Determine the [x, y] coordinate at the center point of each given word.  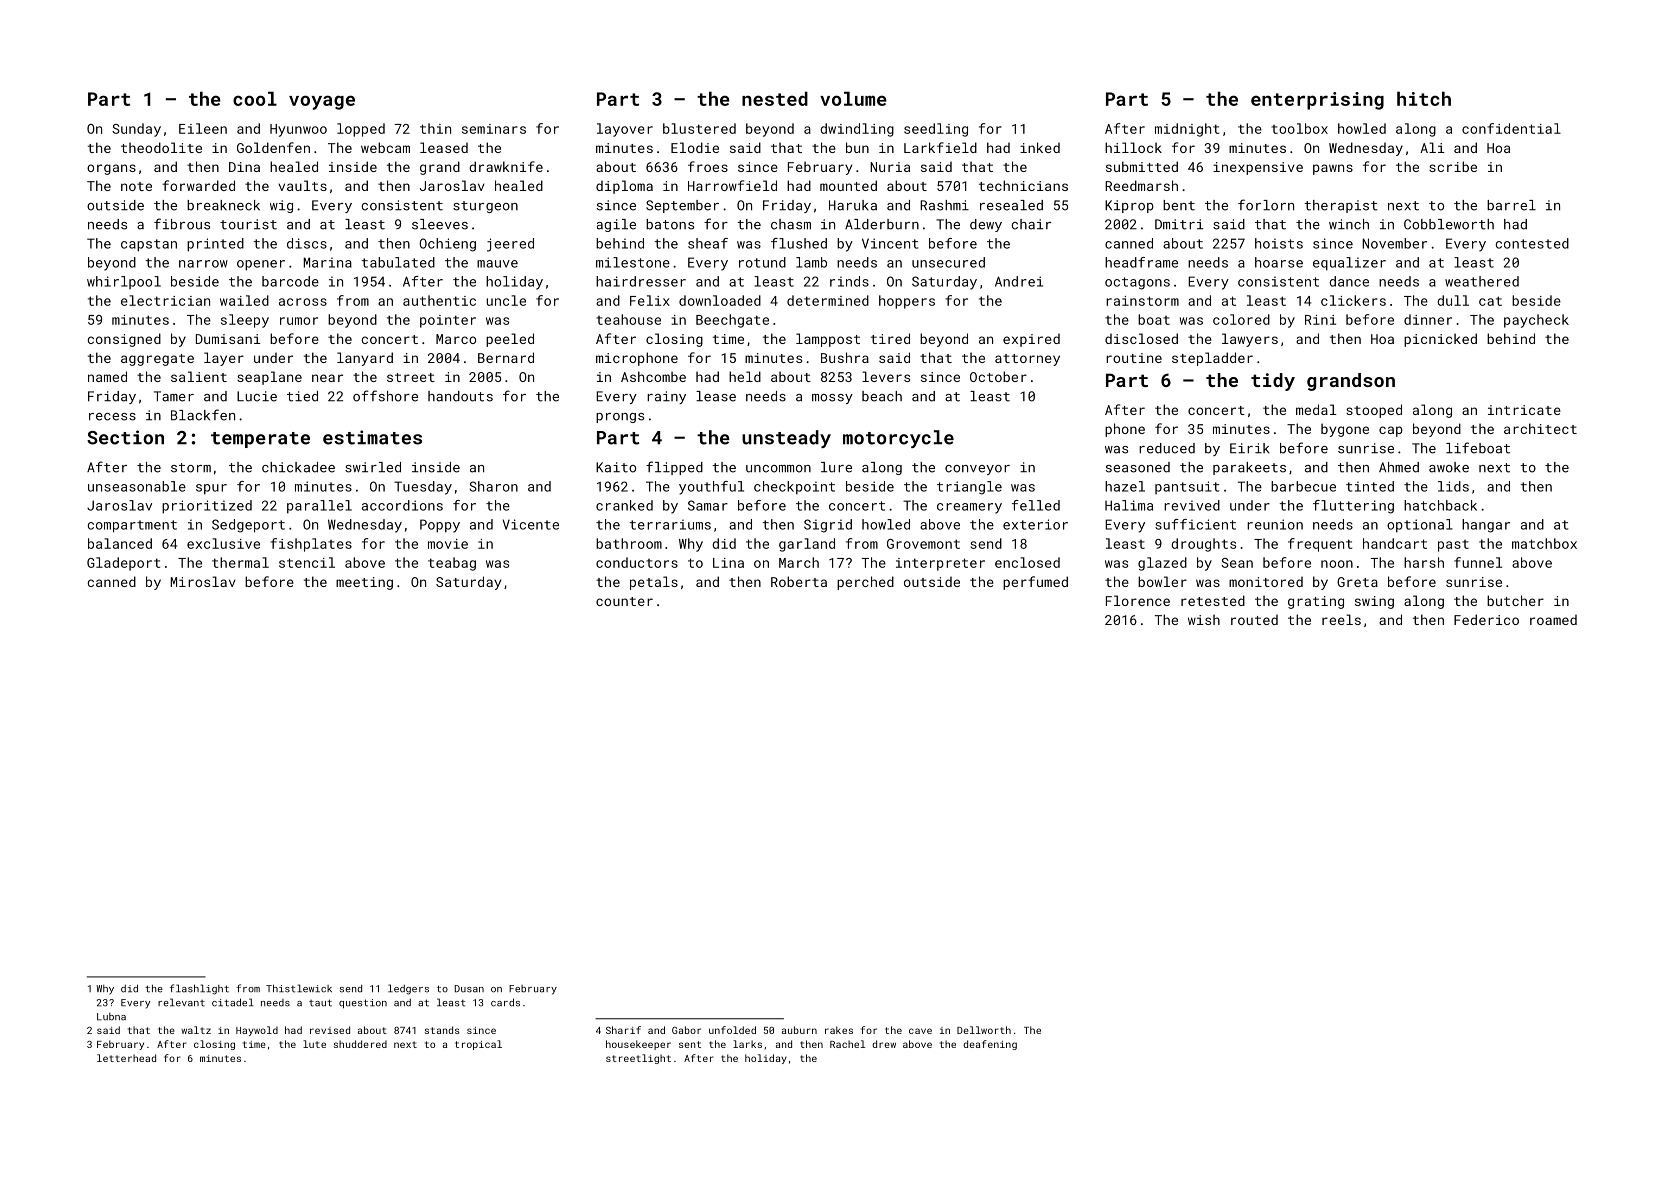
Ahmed [1399, 467]
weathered [1482, 281]
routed [1254, 619]
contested [1532, 243]
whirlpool [124, 282]
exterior [1035, 524]
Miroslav [203, 581]
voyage [322, 102]
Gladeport [123, 564]
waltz [196, 1030]
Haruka [853, 205]
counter [624, 601]
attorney [1027, 360]
